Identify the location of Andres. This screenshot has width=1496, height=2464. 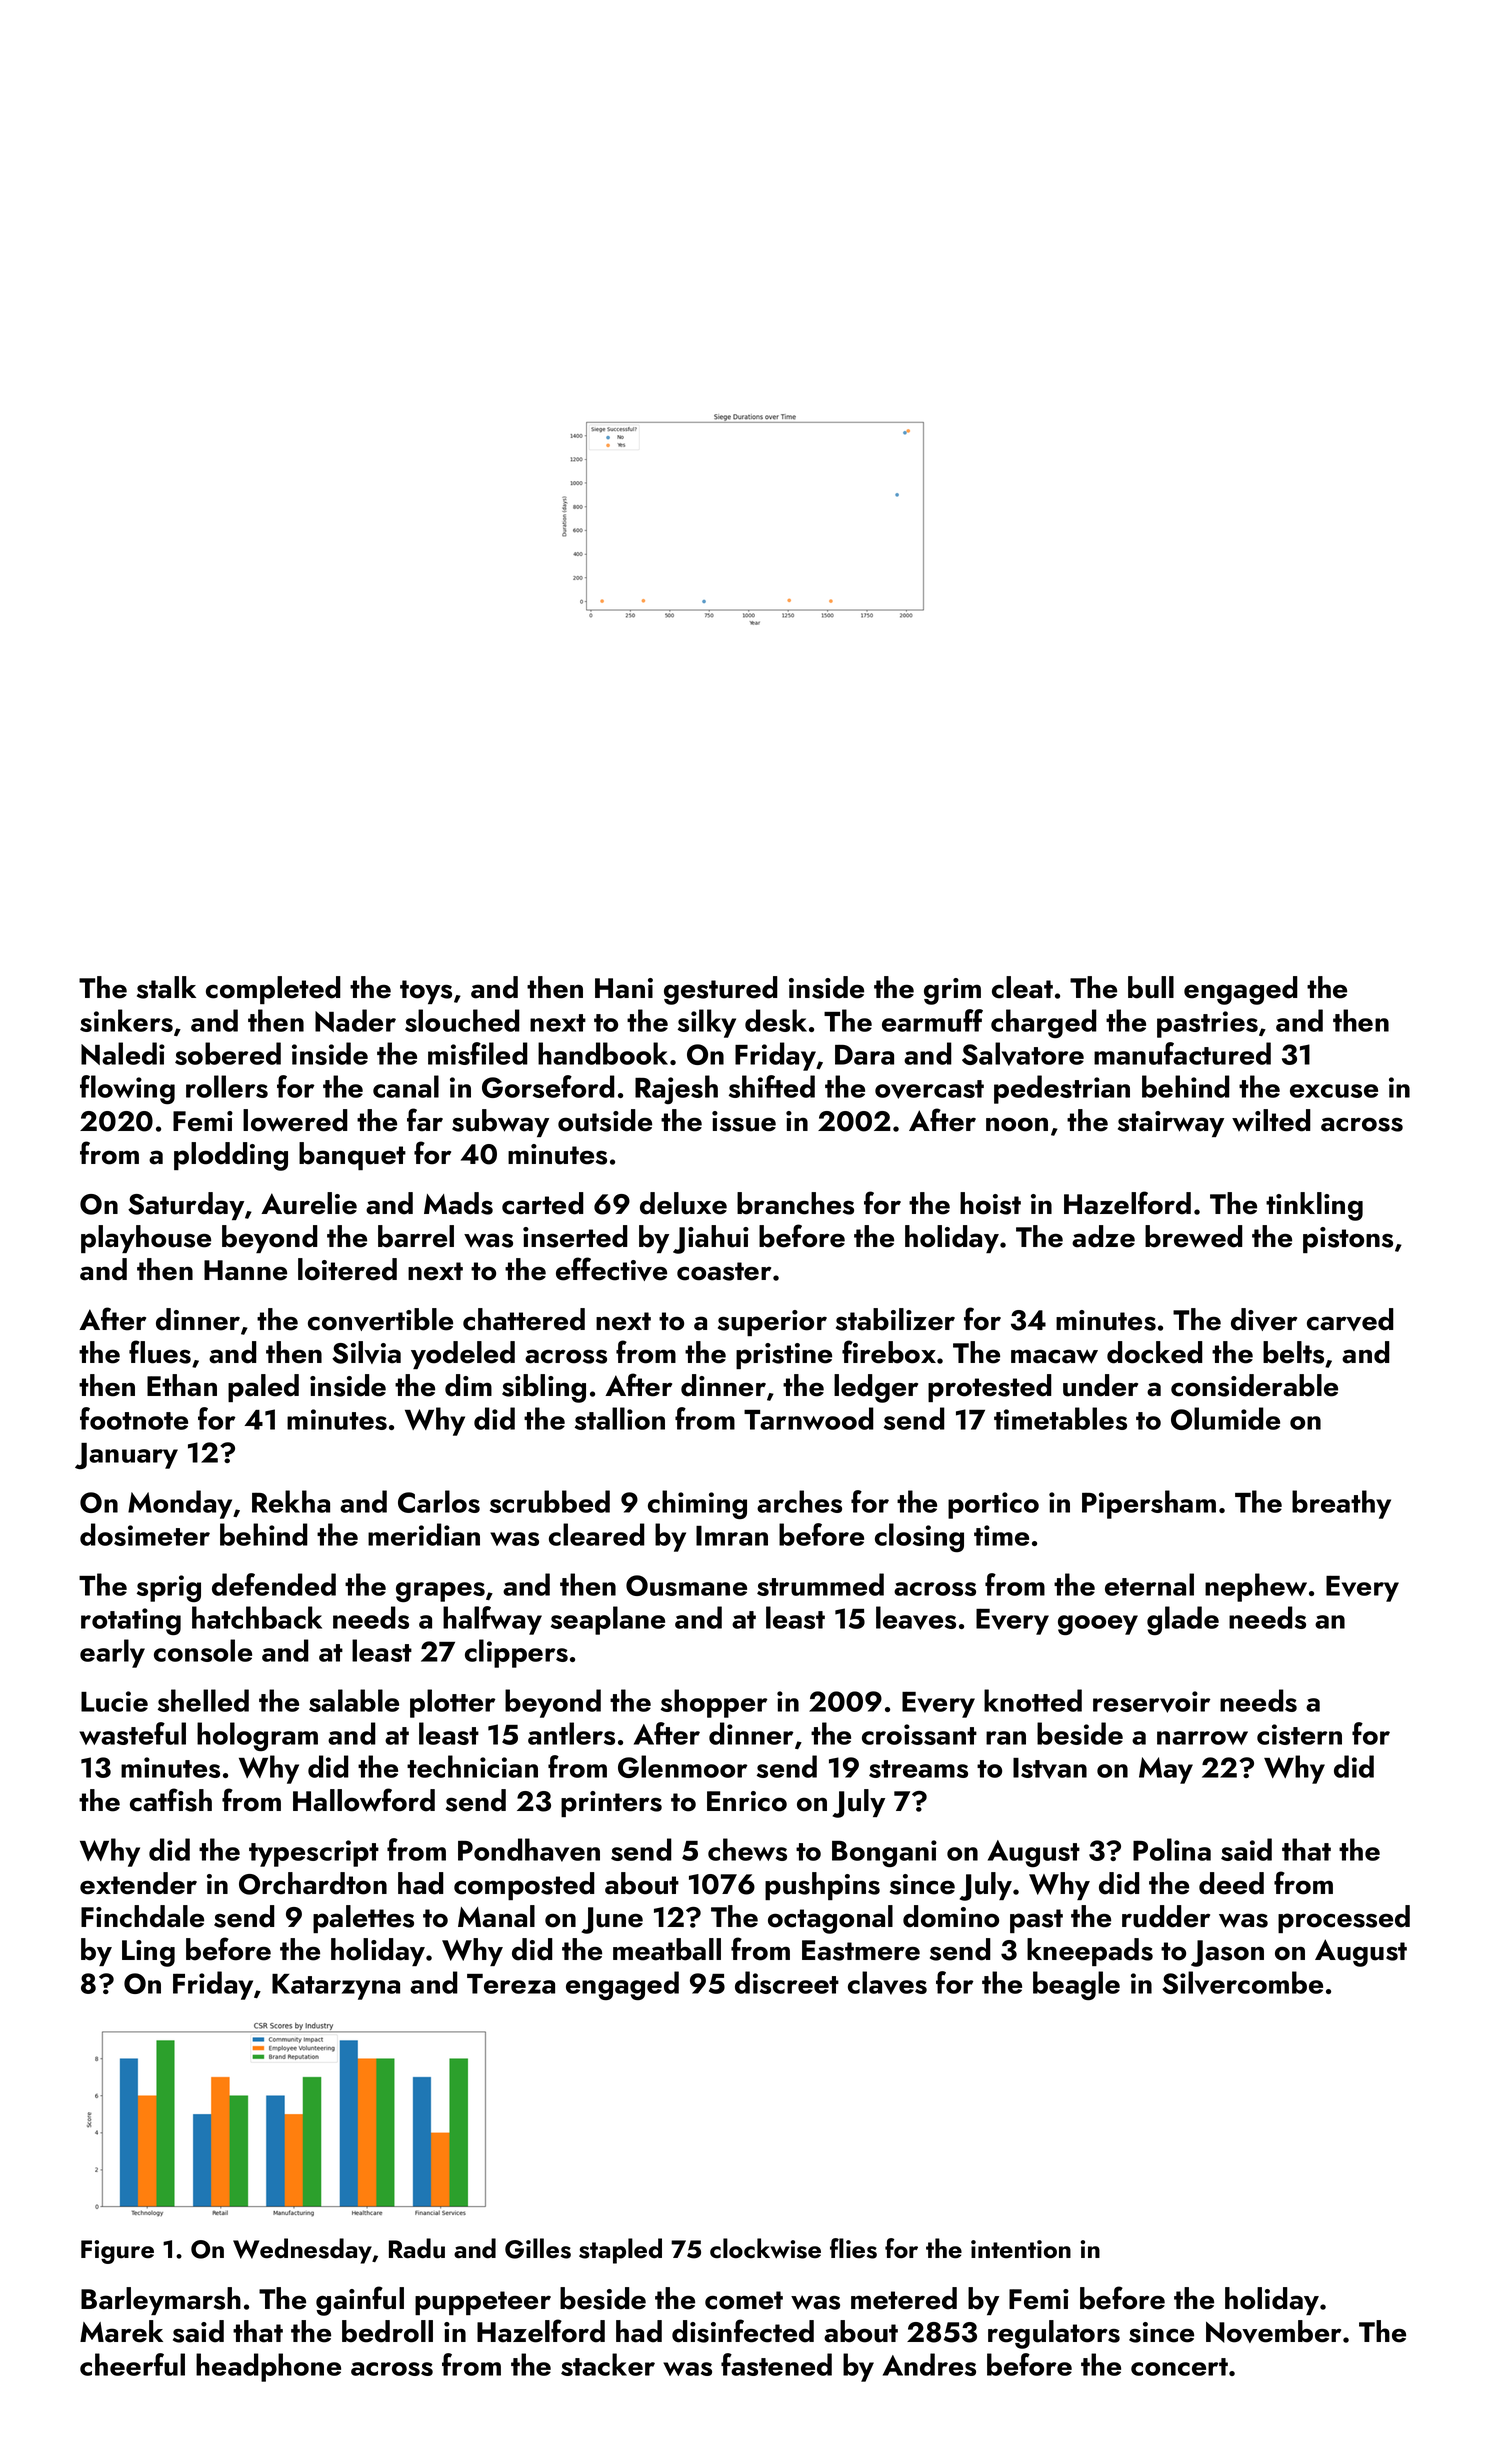
(929, 2364).
